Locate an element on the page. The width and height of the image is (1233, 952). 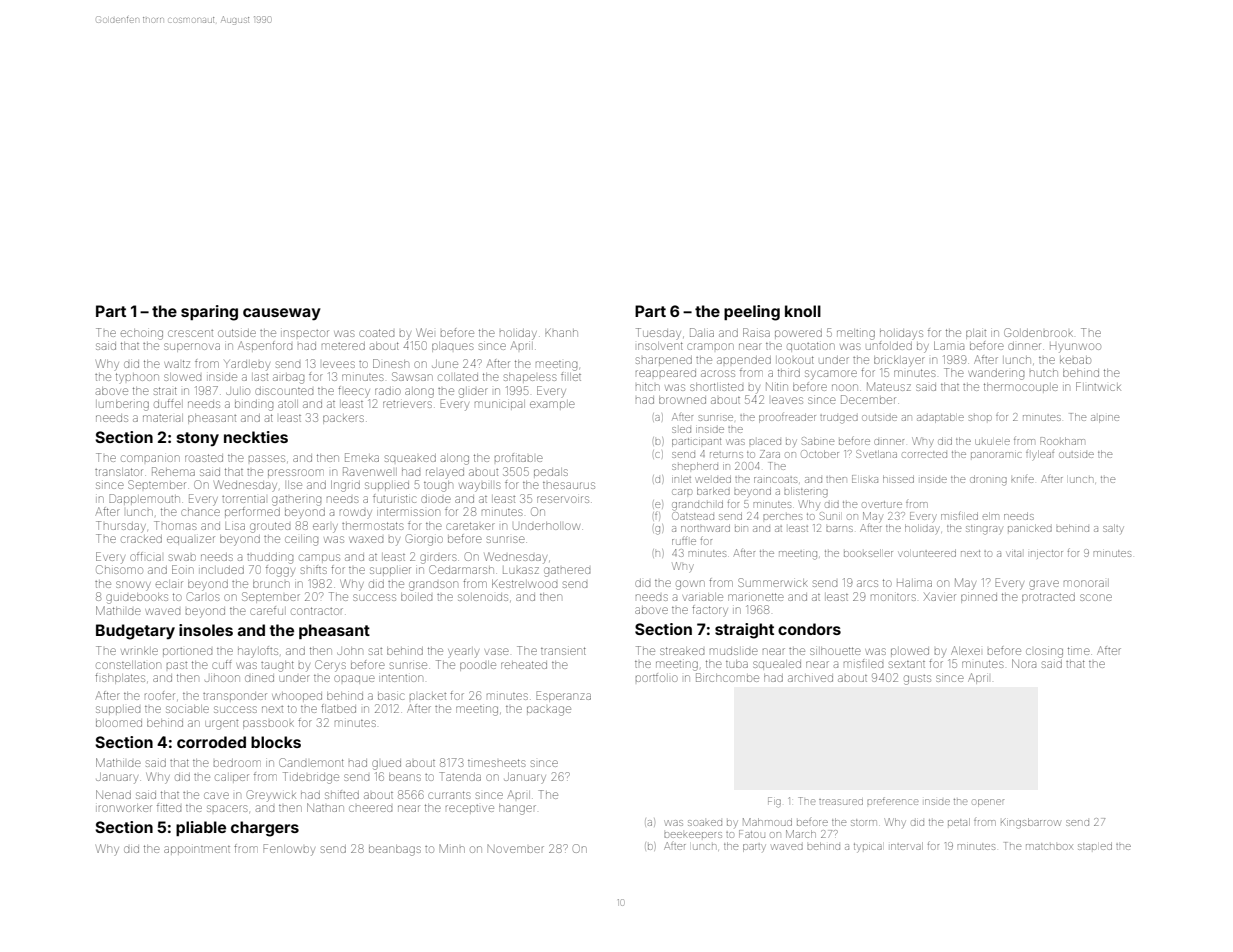
Eliska is located at coordinates (865, 479).
